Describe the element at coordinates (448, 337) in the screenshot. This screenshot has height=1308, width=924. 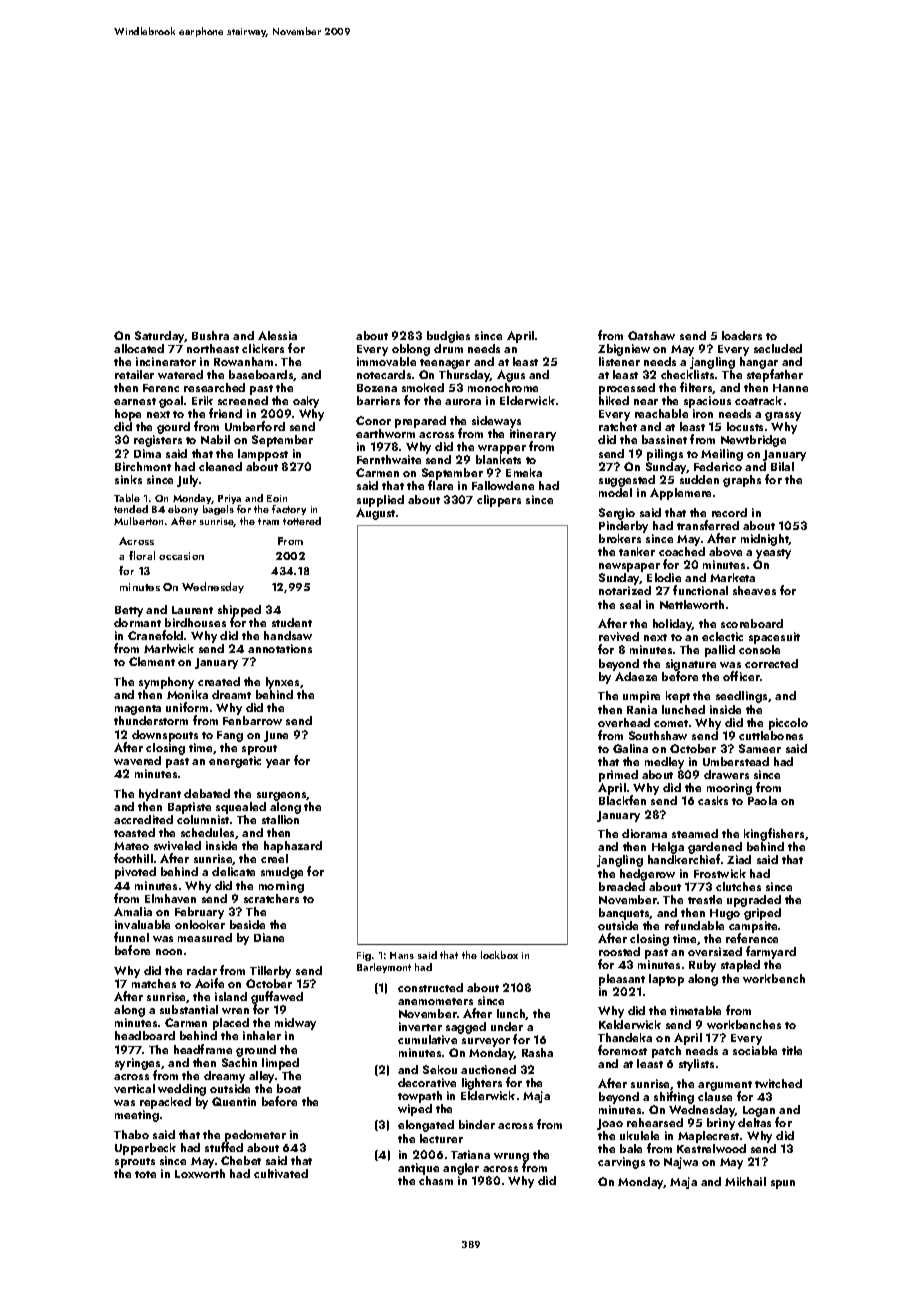
I see `budgies` at that location.
